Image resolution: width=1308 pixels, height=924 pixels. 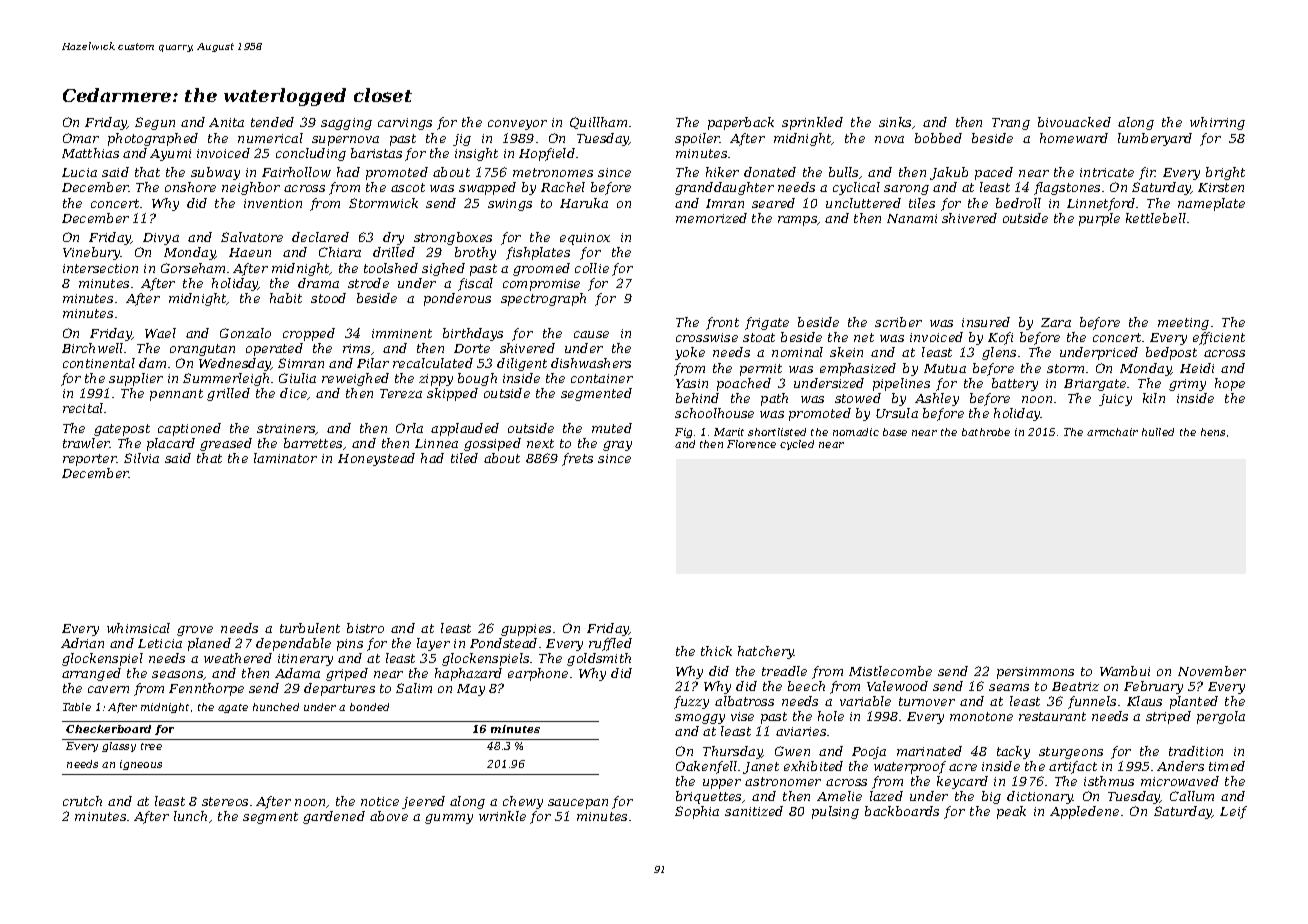 I want to click on reporter, so click(x=90, y=460).
